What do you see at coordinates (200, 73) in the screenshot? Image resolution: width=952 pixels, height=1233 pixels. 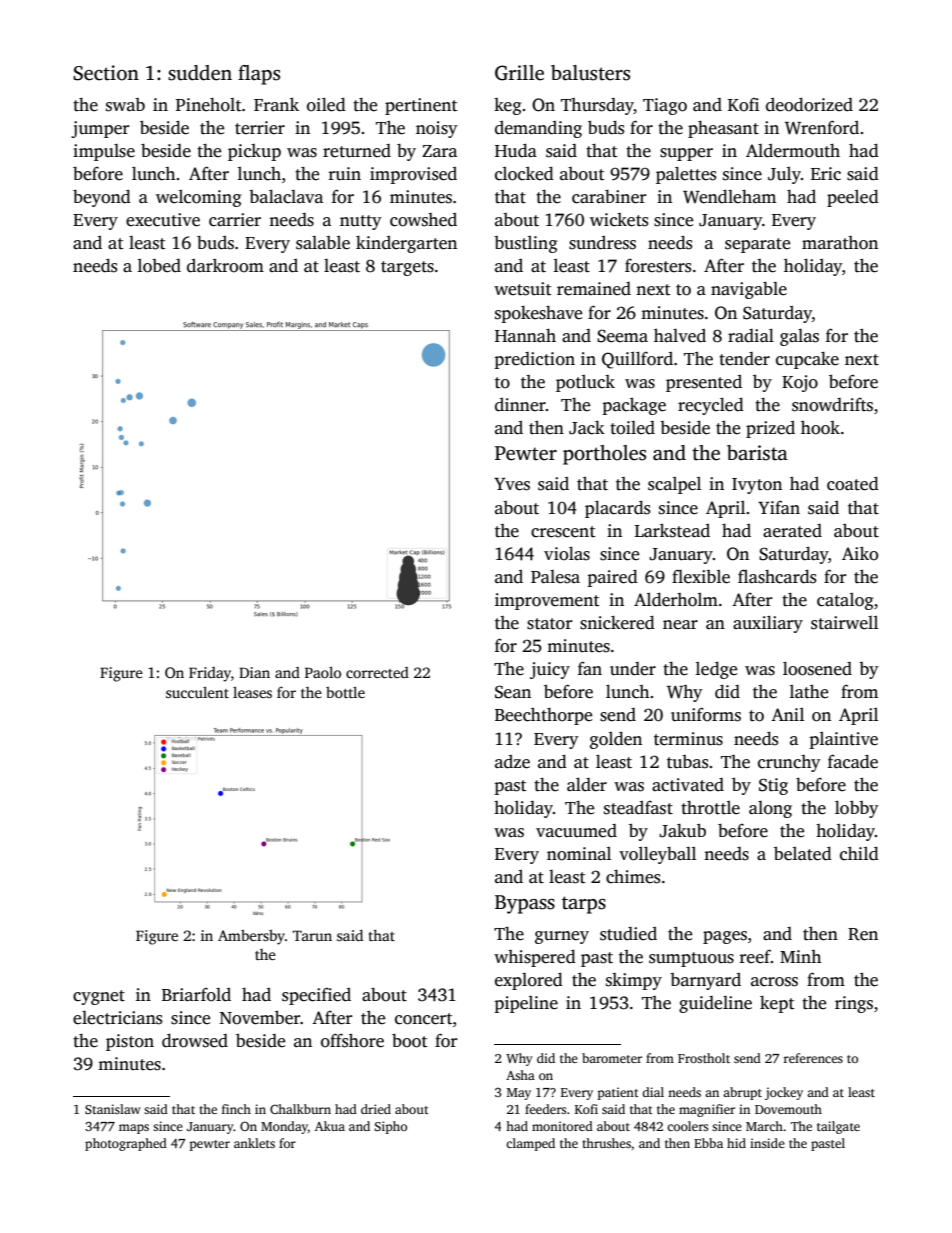 I see `sudden` at bounding box center [200, 73].
